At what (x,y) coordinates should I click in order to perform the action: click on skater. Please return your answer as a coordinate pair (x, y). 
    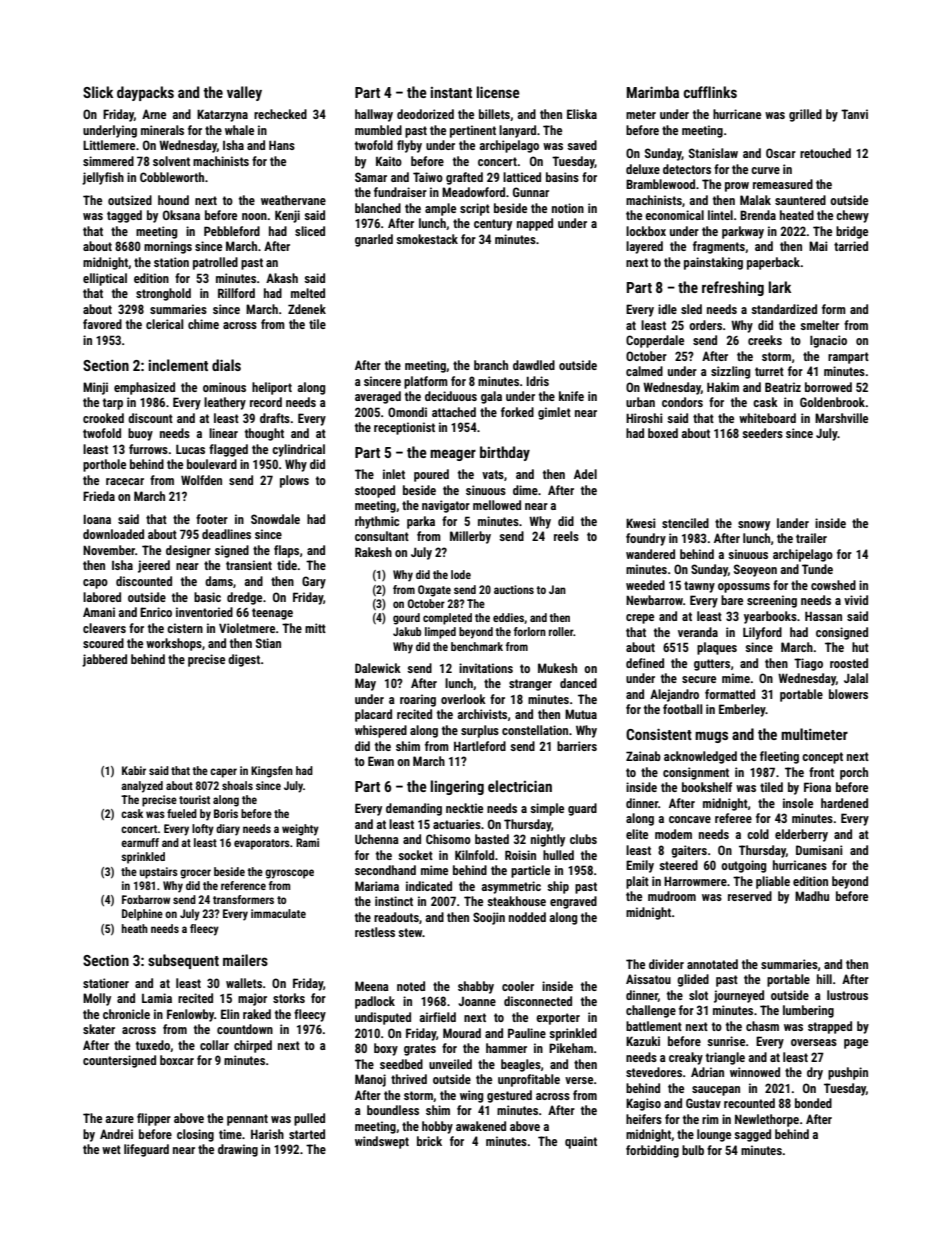
    Looking at the image, I should click on (99, 1029).
